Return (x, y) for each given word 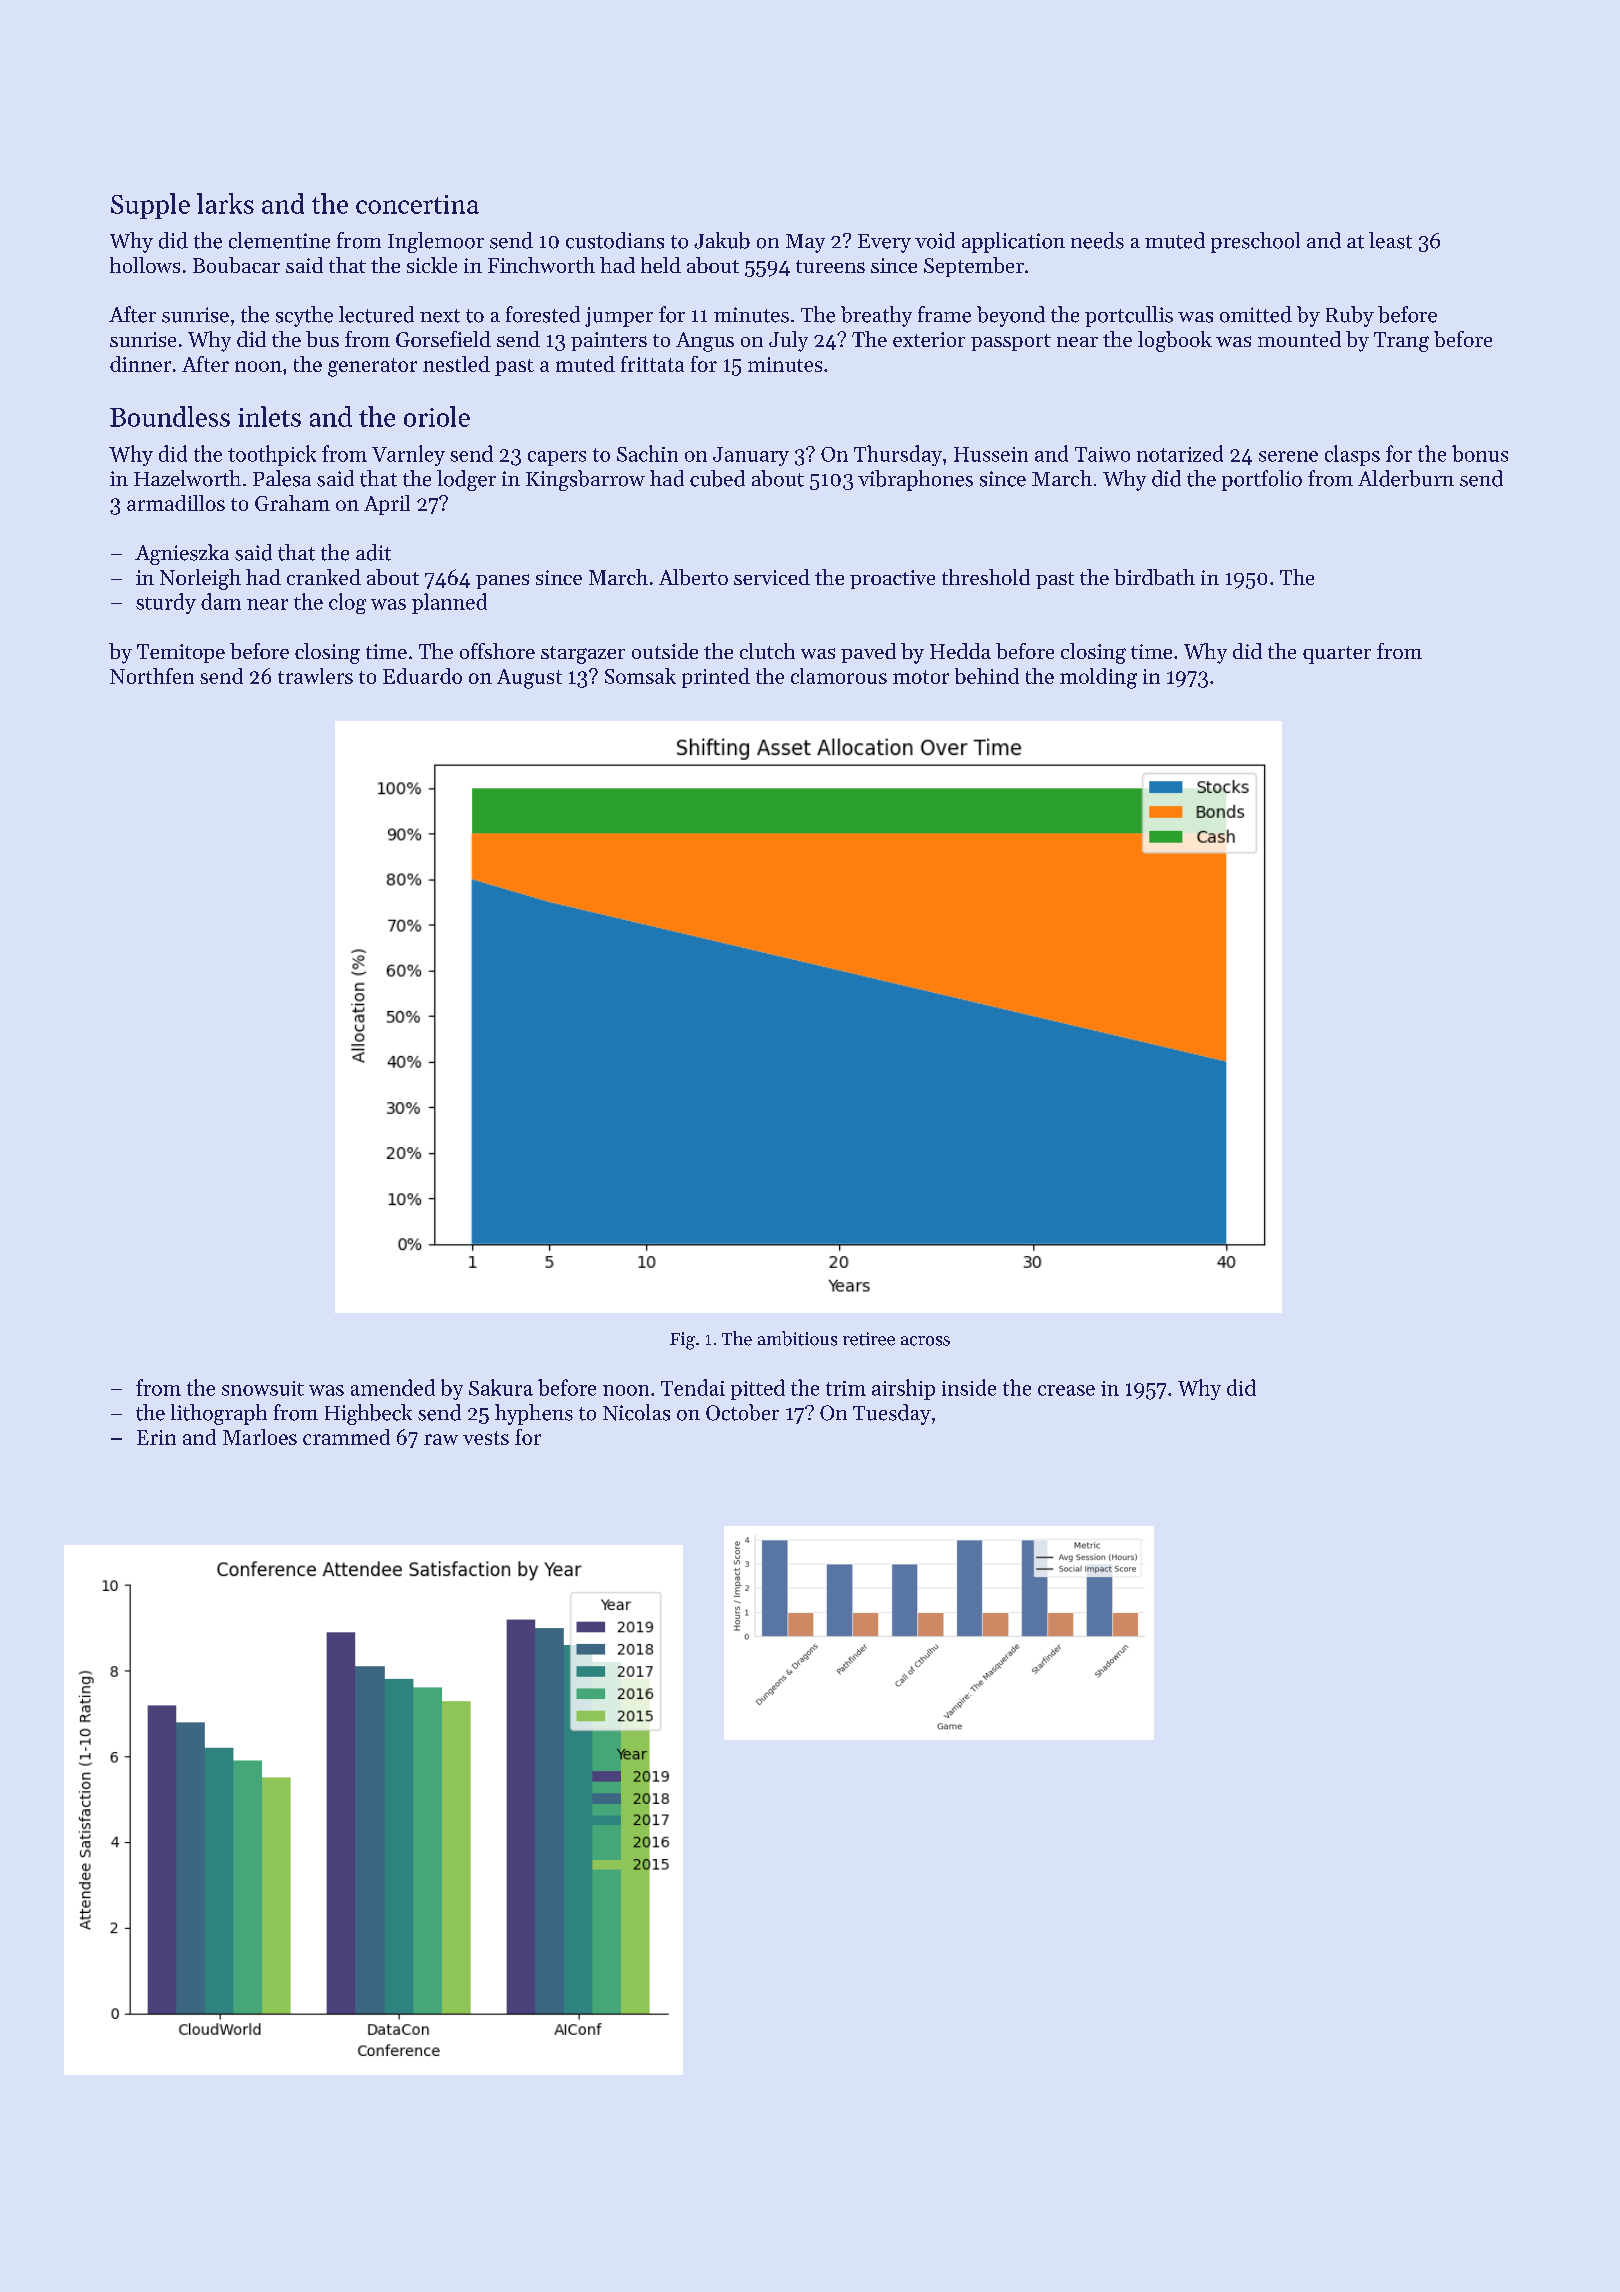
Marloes (260, 1437)
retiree (869, 1339)
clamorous (839, 676)
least (1390, 240)
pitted (758, 1389)
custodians (615, 240)
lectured (376, 314)
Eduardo (422, 676)
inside (969, 1387)
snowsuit (263, 1388)
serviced (772, 577)
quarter (1337, 655)
